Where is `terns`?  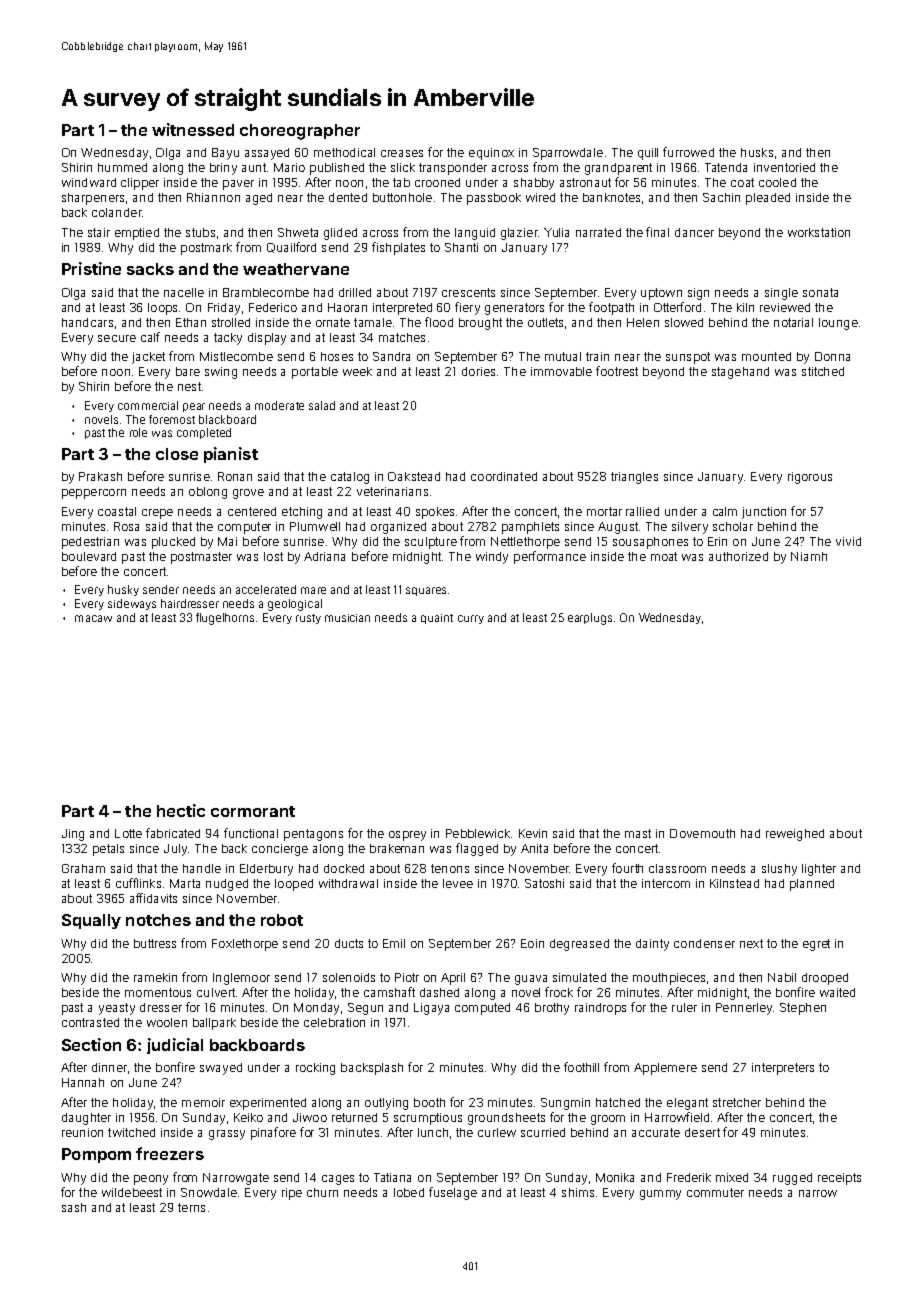
terns is located at coordinates (191, 1207).
